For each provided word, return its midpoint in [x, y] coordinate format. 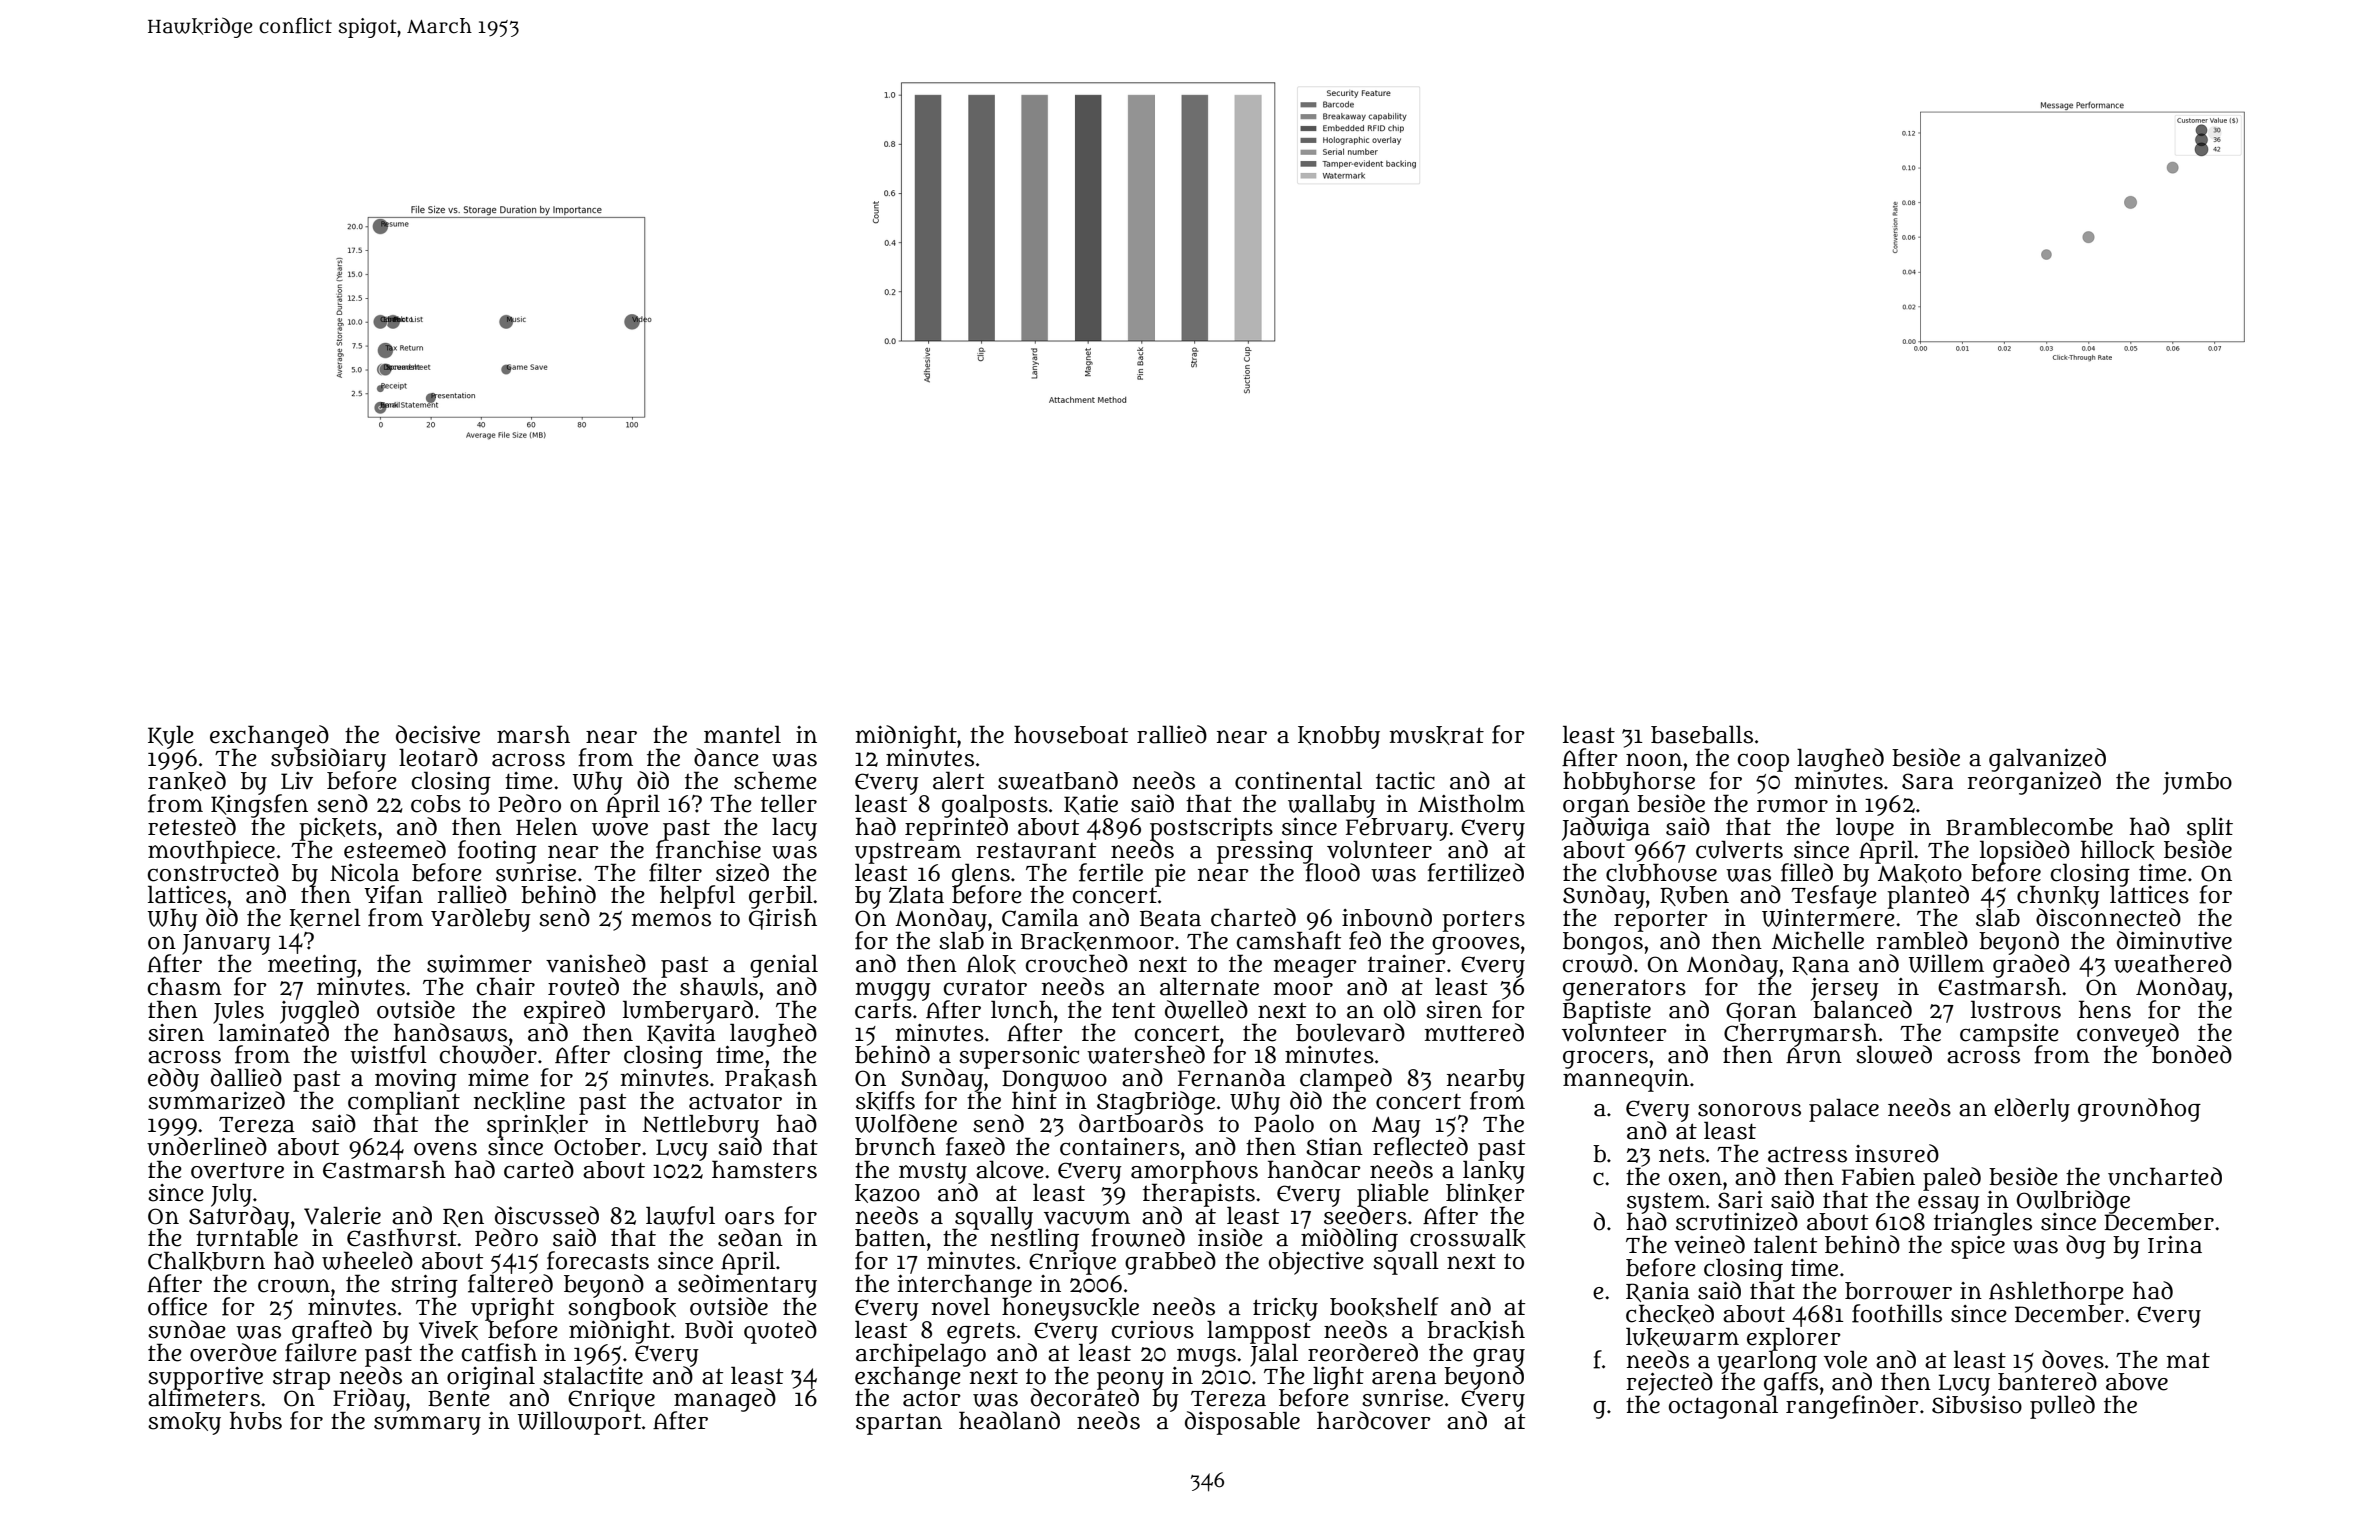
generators [1624, 990]
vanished [596, 963]
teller [789, 803]
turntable [247, 1238]
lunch [1022, 1009]
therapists [1199, 1194]
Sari [1740, 1200]
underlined [207, 1146]
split [2210, 828]
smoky [184, 1423]
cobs [436, 804]
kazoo [887, 1193]
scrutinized [1737, 1221]
